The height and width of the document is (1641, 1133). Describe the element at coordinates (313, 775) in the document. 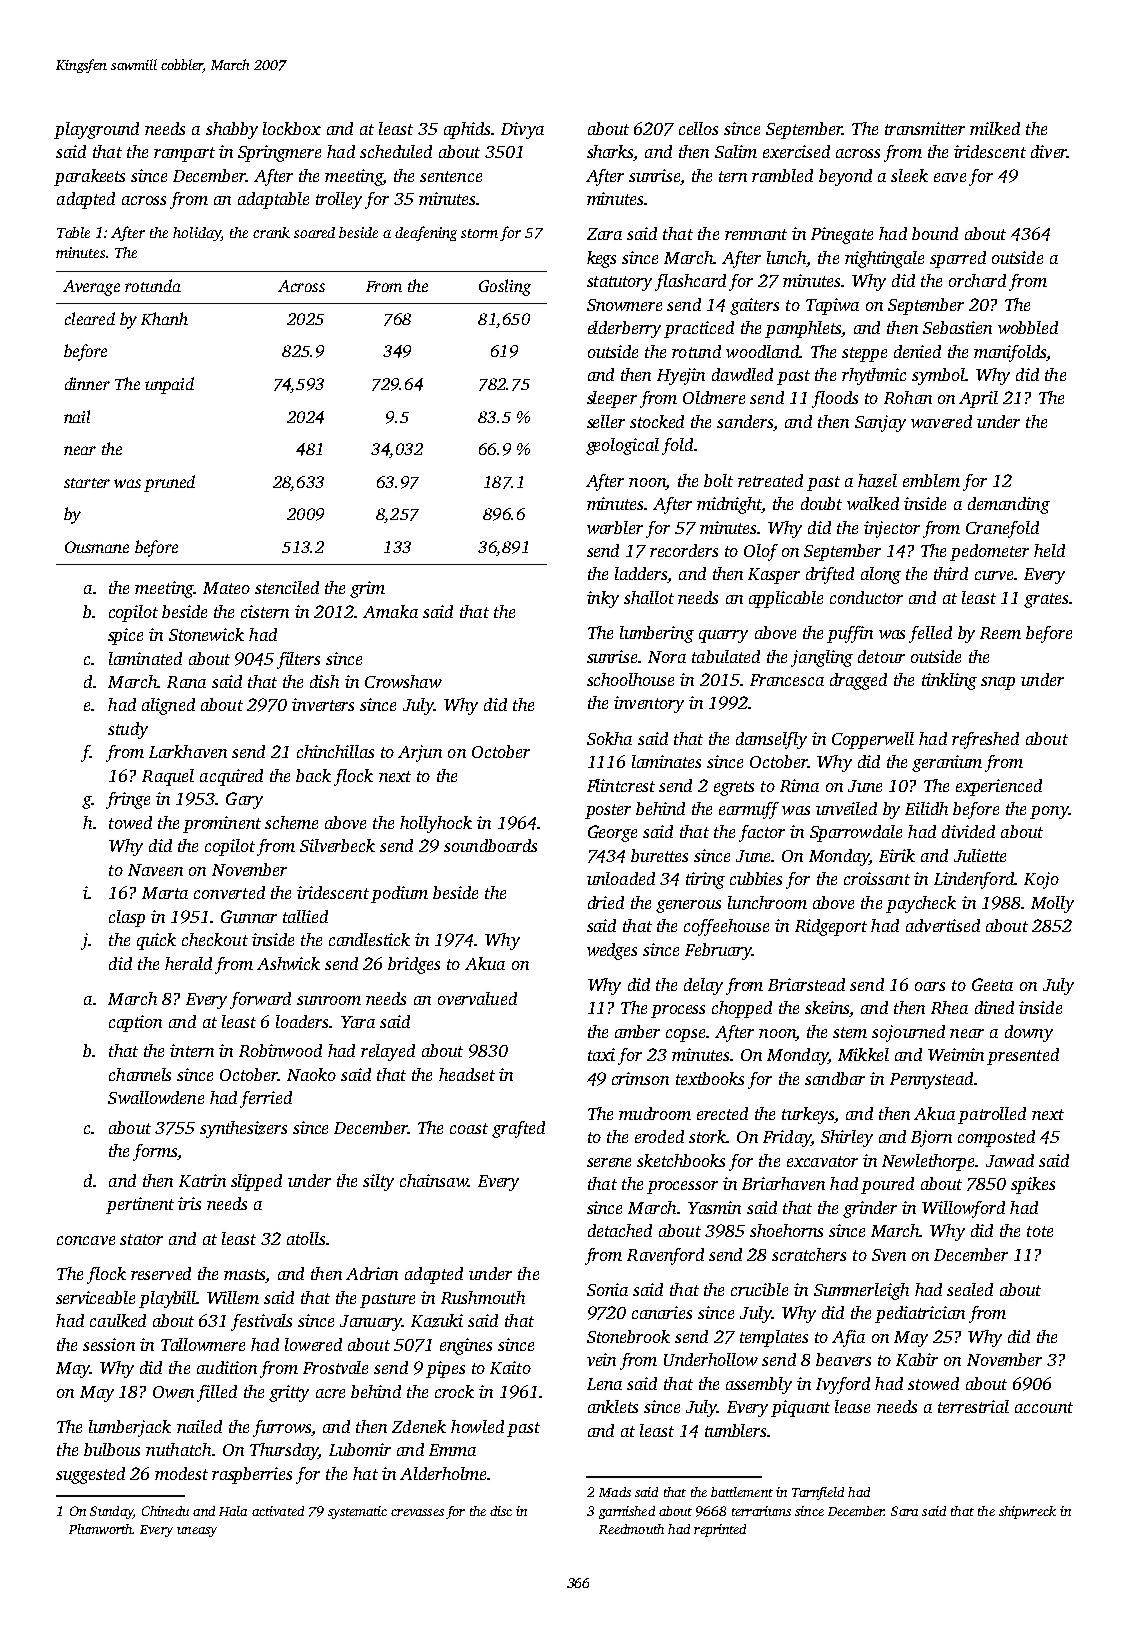

I see `back` at that location.
